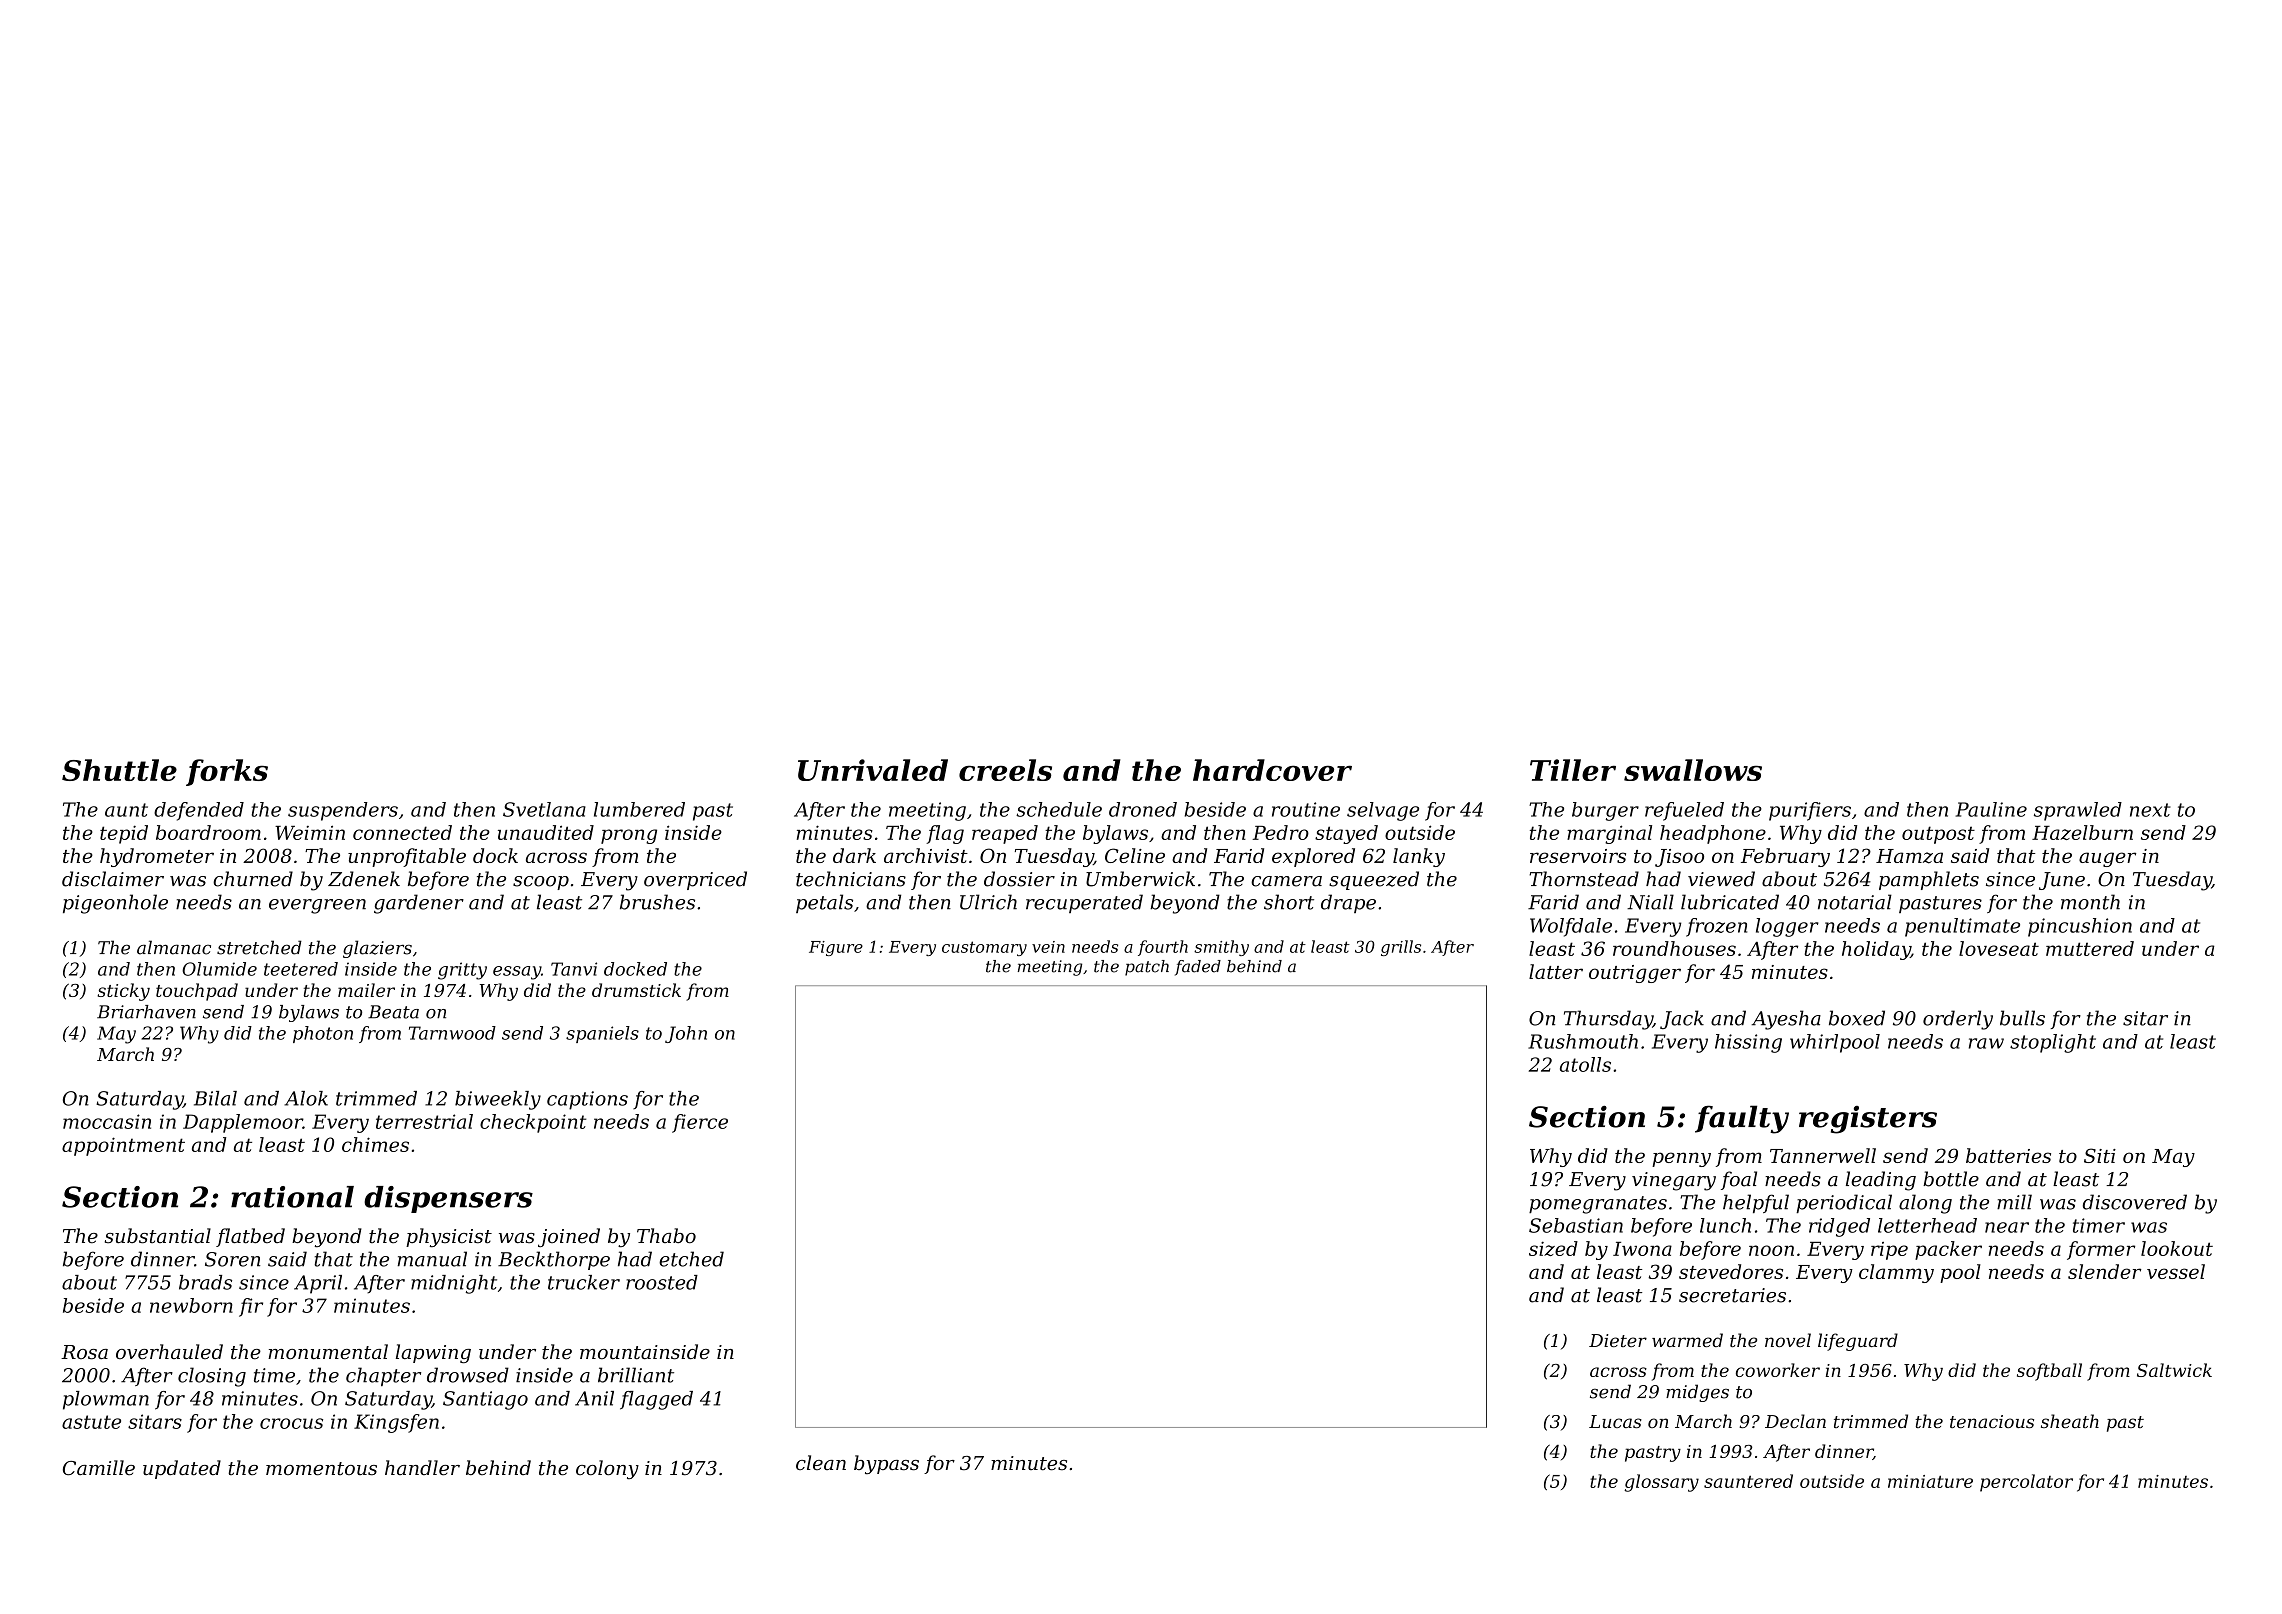 This screenshot has width=2282, height=1614. Describe the element at coordinates (1999, 948) in the screenshot. I see `loveseat` at that location.
